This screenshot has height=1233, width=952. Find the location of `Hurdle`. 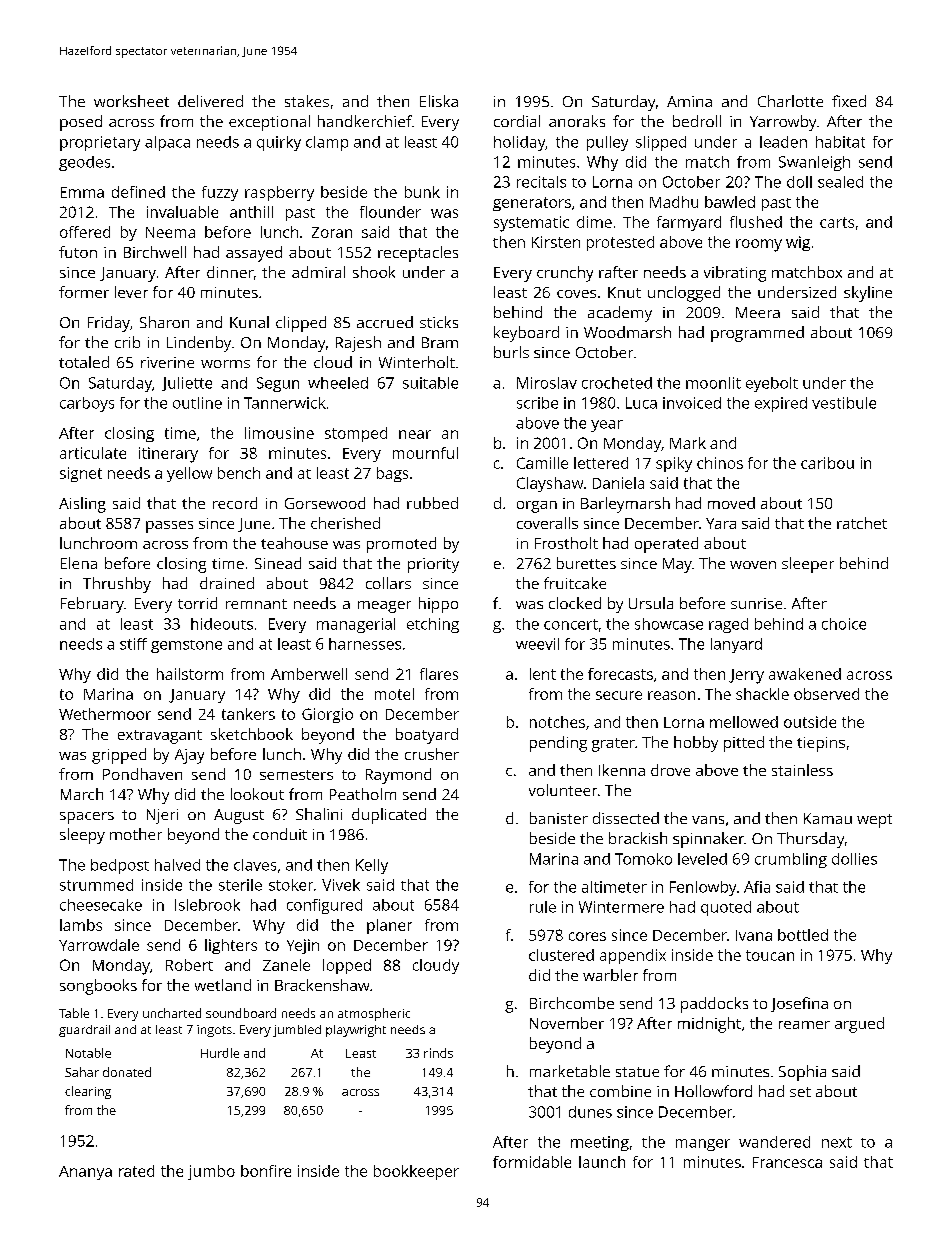

Hurdle is located at coordinates (220, 1053).
